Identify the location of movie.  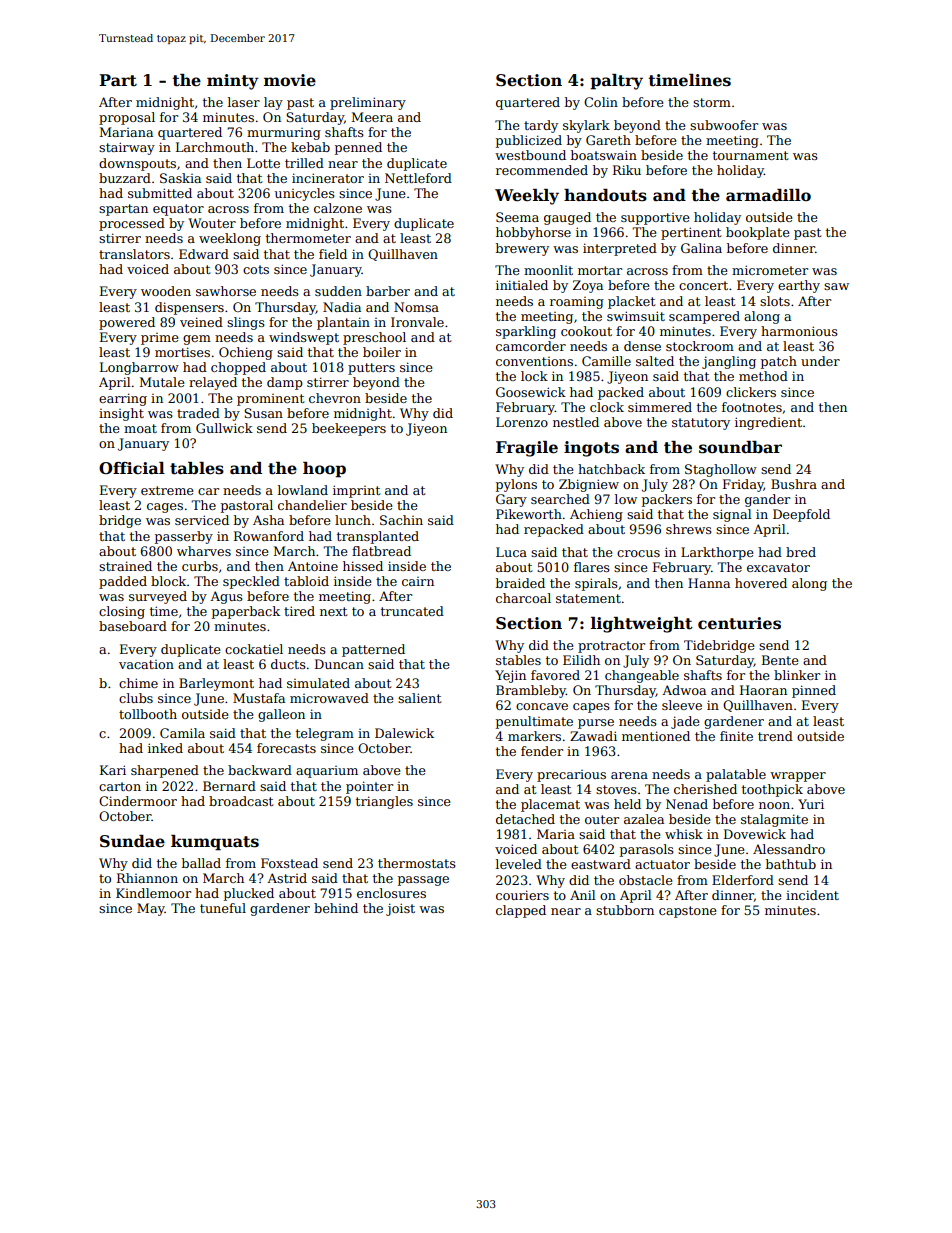
(290, 80).
